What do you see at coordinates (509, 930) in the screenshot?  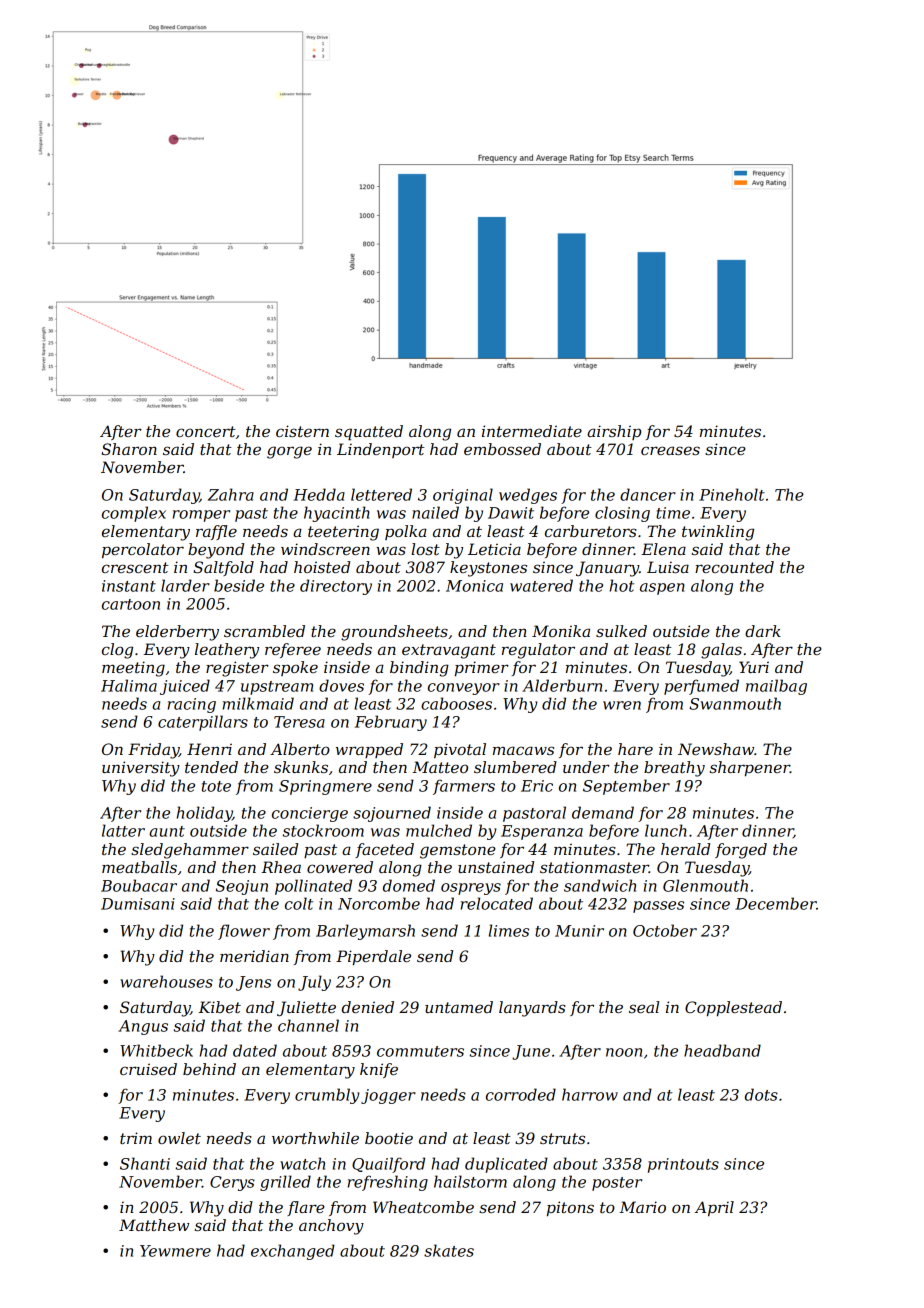 I see `limes` at bounding box center [509, 930].
